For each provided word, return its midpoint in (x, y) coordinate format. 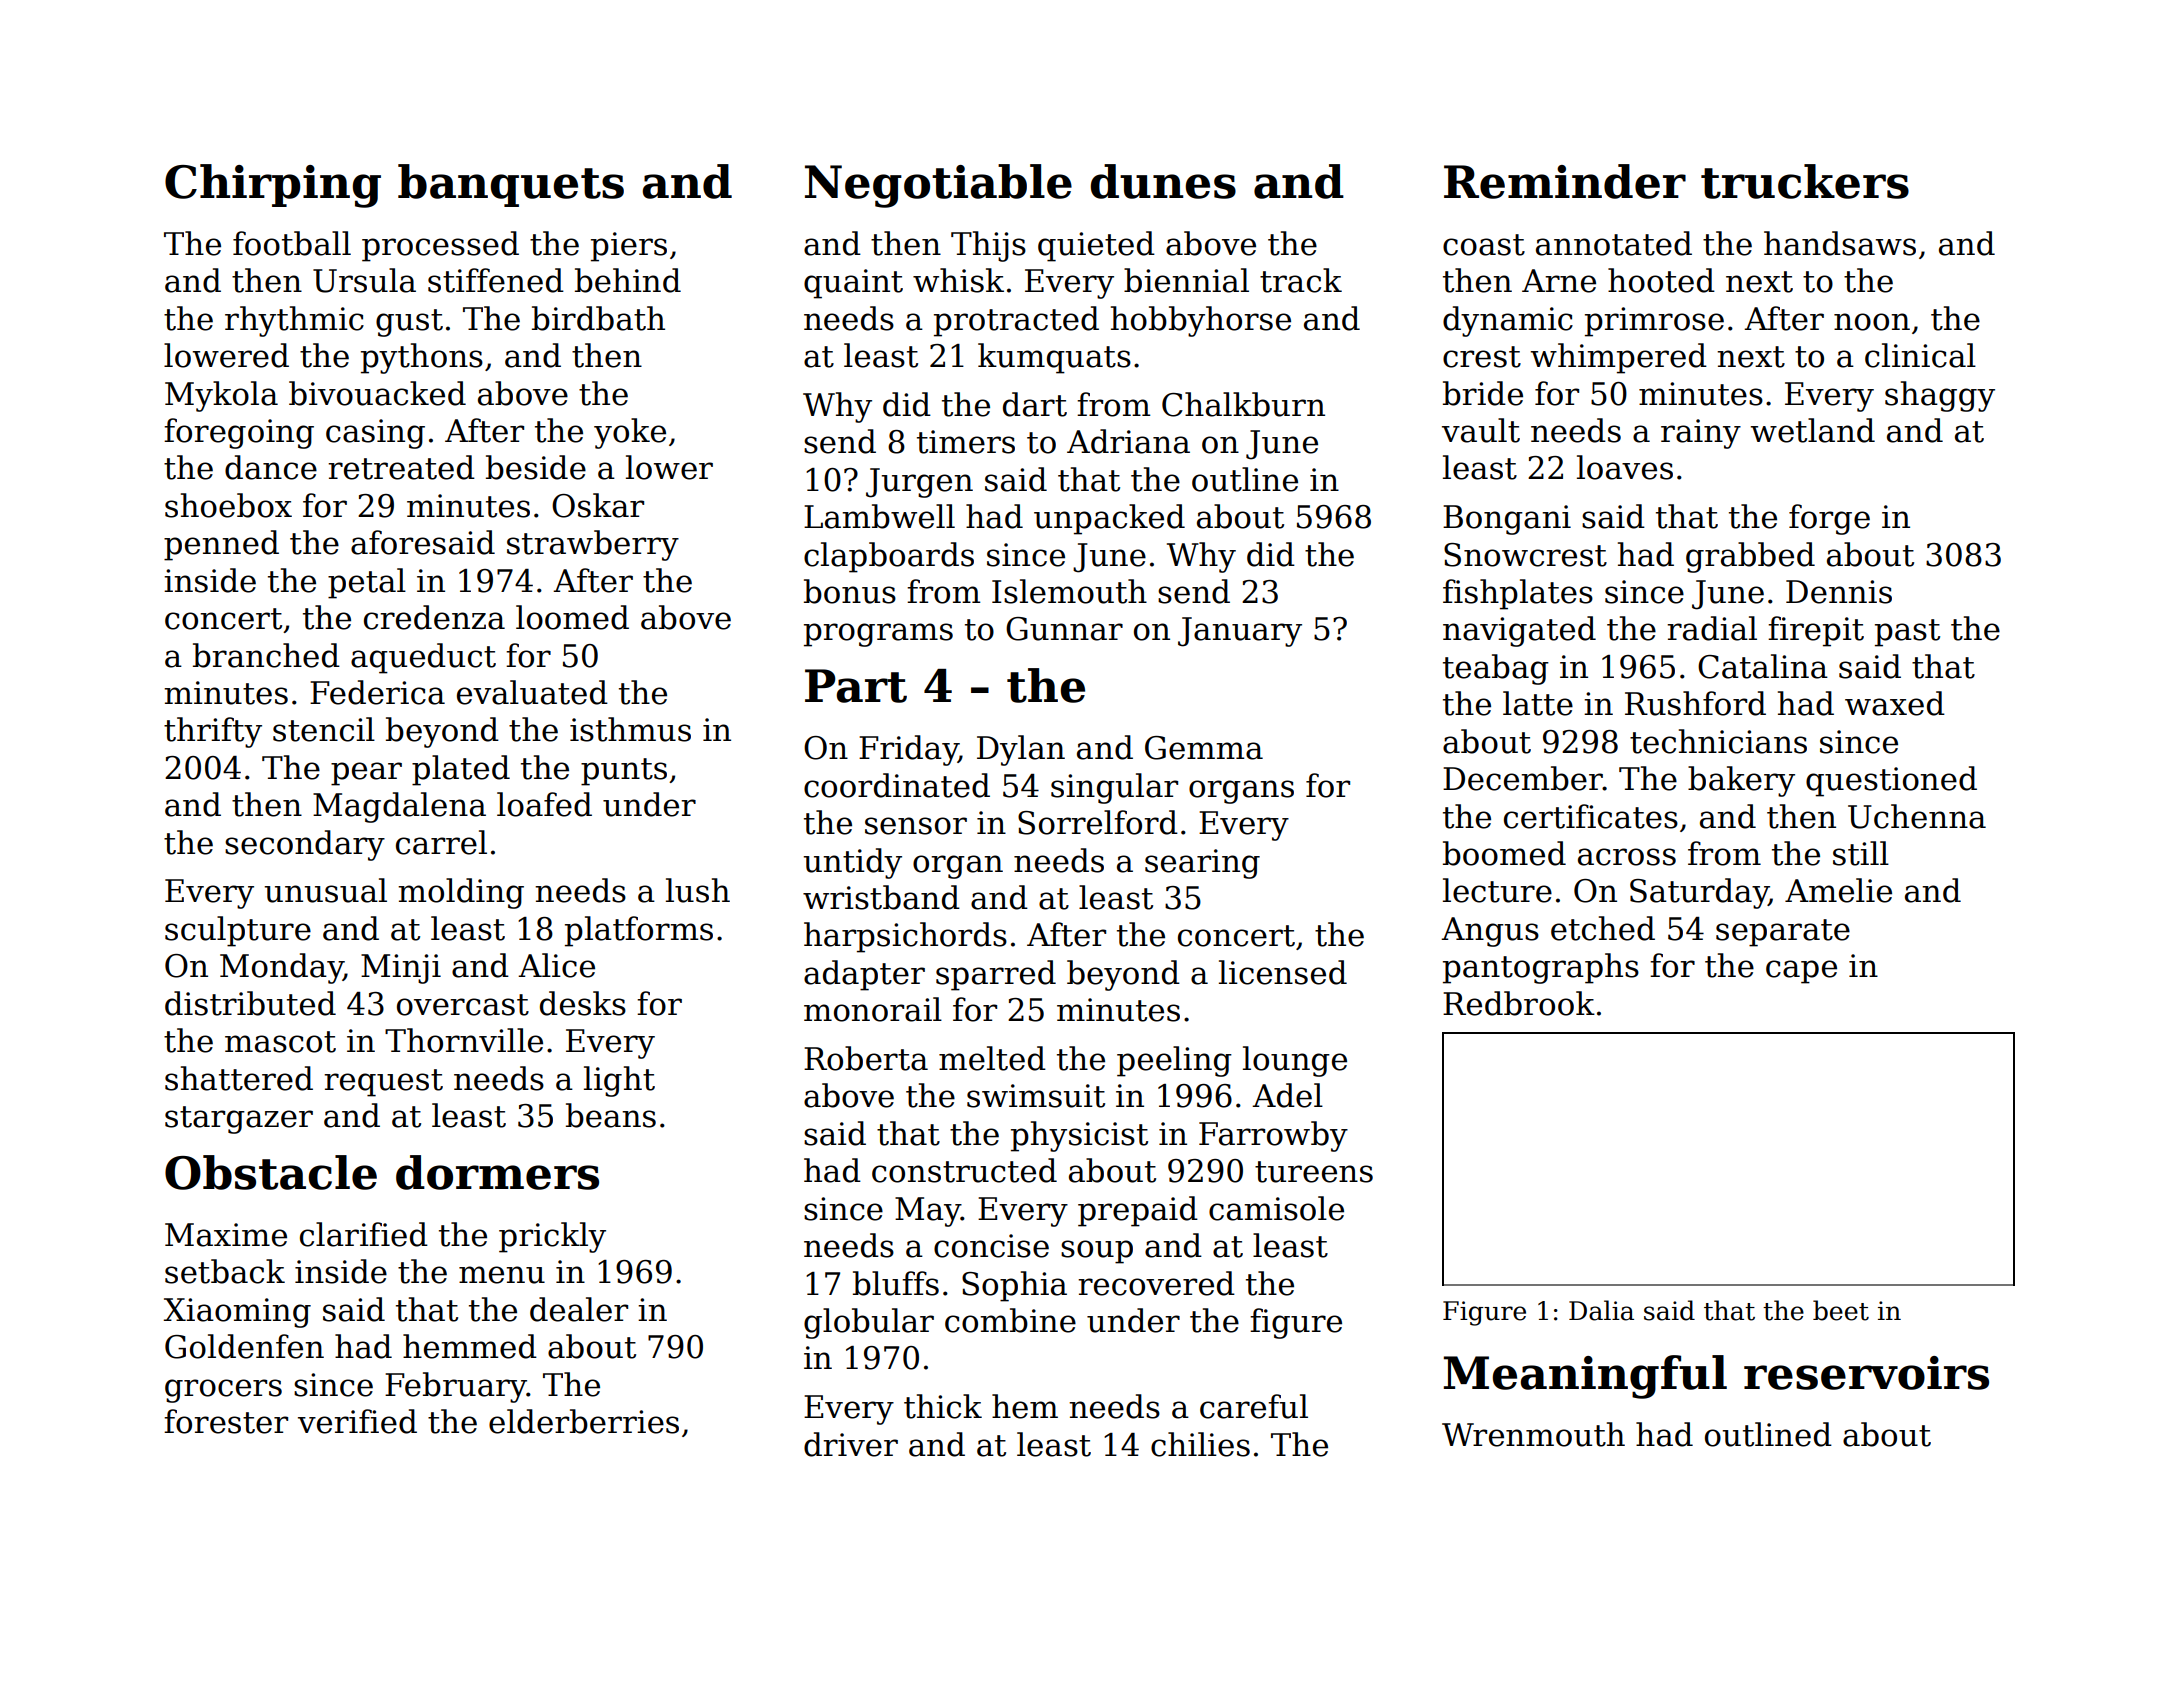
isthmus (630, 729)
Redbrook (1519, 1003)
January (1240, 632)
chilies (1200, 1444)
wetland (1813, 430)
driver (851, 1444)
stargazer (239, 1120)
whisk (958, 280)
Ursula (364, 280)
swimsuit (1036, 1096)
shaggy (1940, 396)
